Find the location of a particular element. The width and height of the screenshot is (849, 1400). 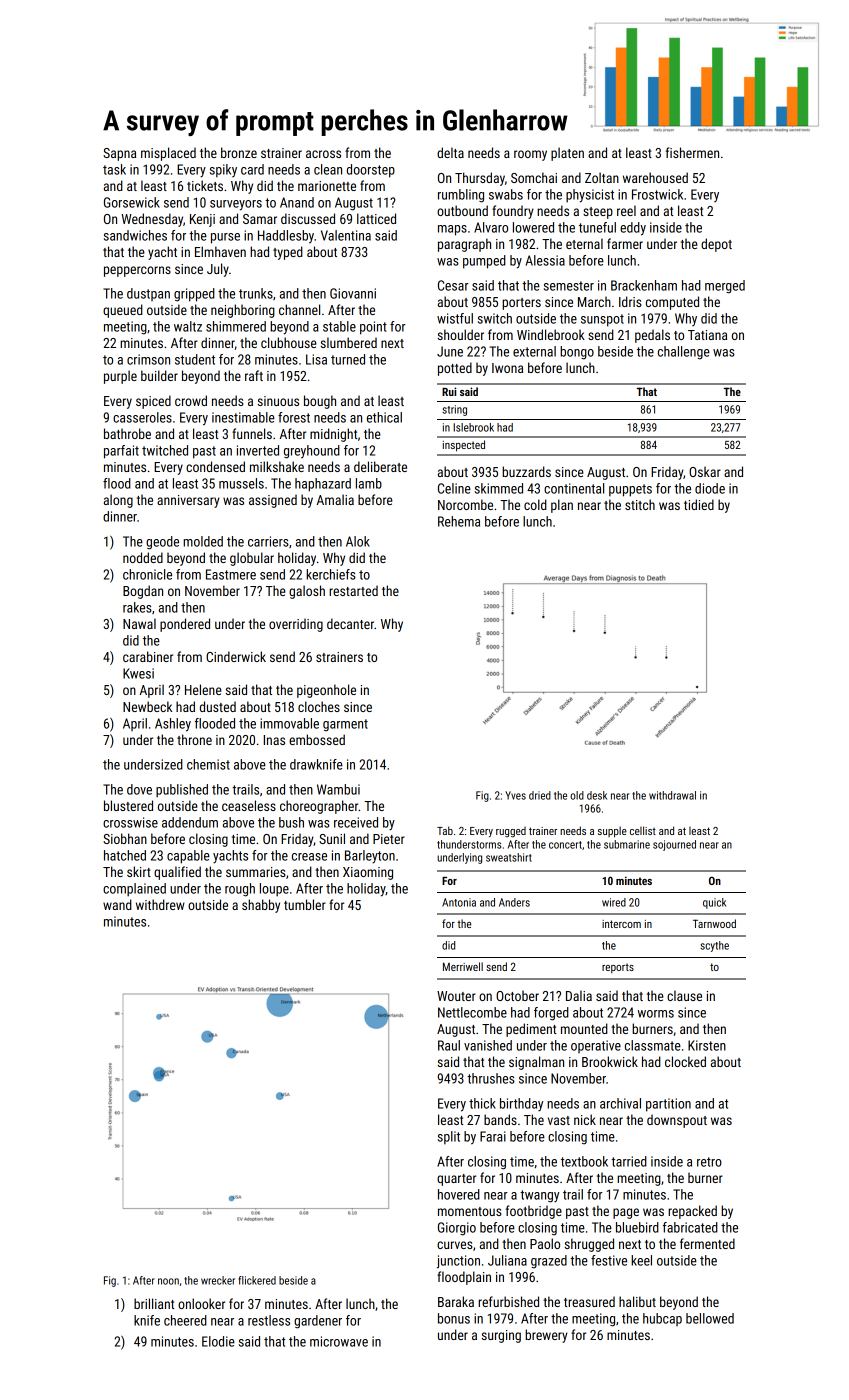

flickered is located at coordinates (257, 1280).
